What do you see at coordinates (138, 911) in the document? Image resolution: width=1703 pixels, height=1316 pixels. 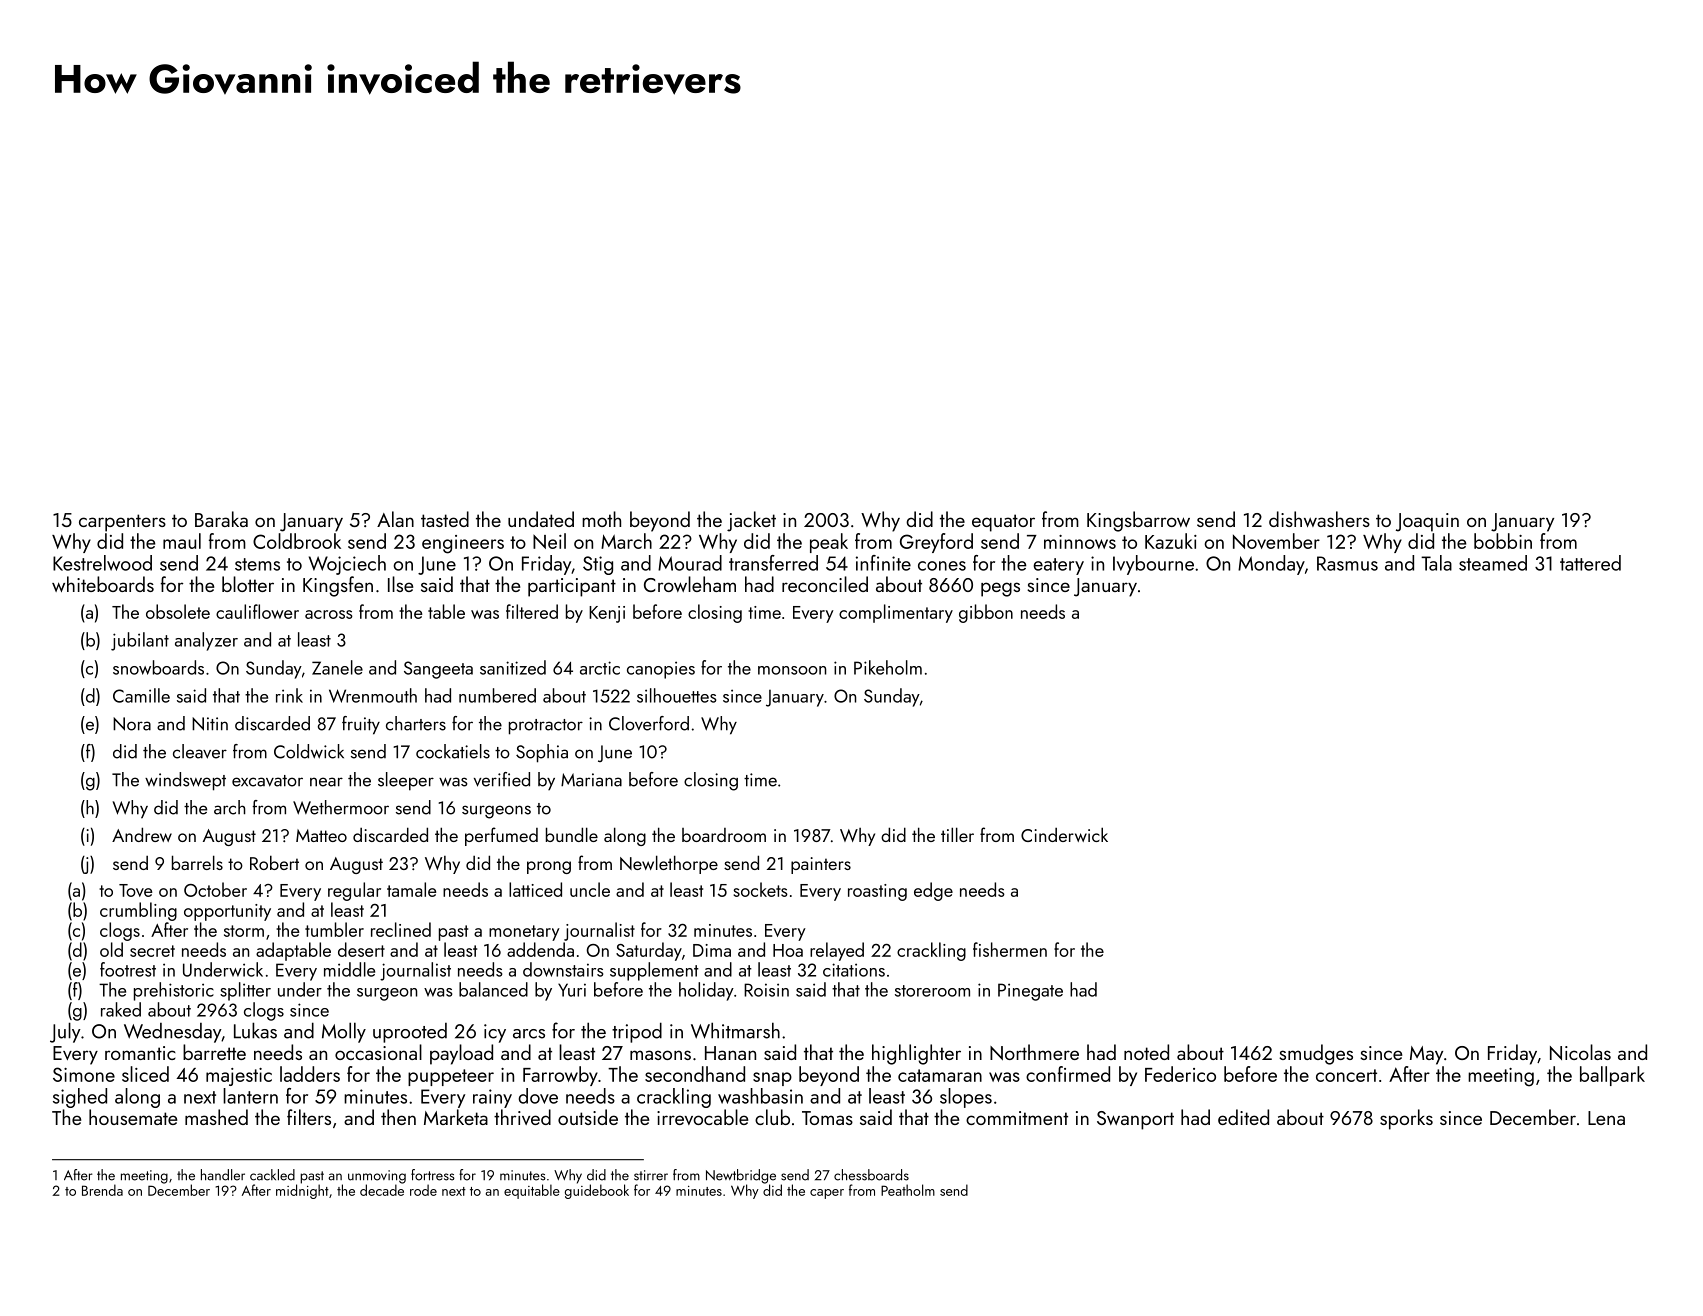 I see `crumbling` at bounding box center [138, 911].
